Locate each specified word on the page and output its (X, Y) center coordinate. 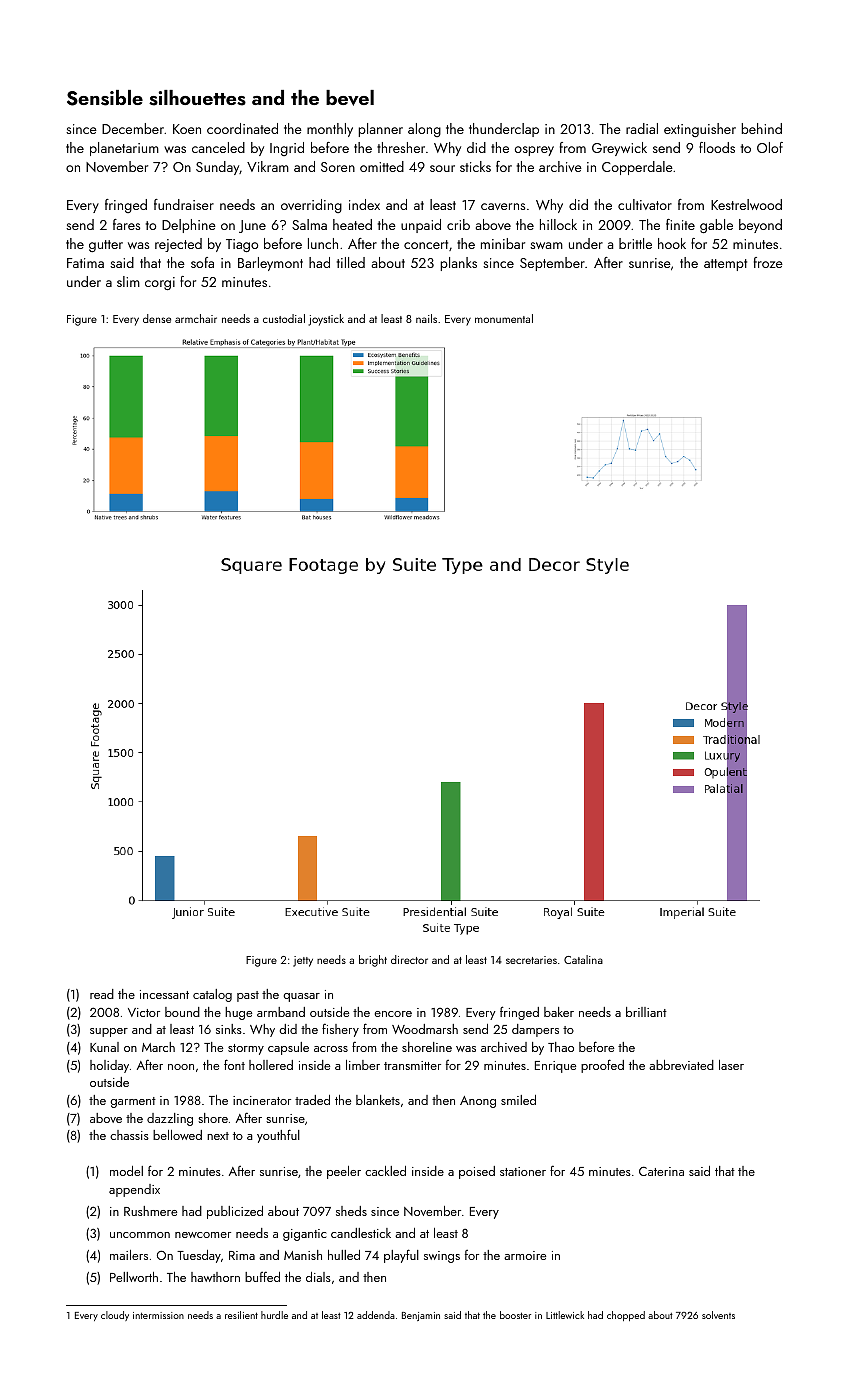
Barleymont (270, 264)
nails (426, 318)
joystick (326, 320)
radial (642, 128)
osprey (534, 151)
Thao (561, 1047)
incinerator (262, 1100)
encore (393, 1014)
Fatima (85, 263)
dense (157, 318)
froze (768, 262)
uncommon (140, 1235)
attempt (725, 265)
